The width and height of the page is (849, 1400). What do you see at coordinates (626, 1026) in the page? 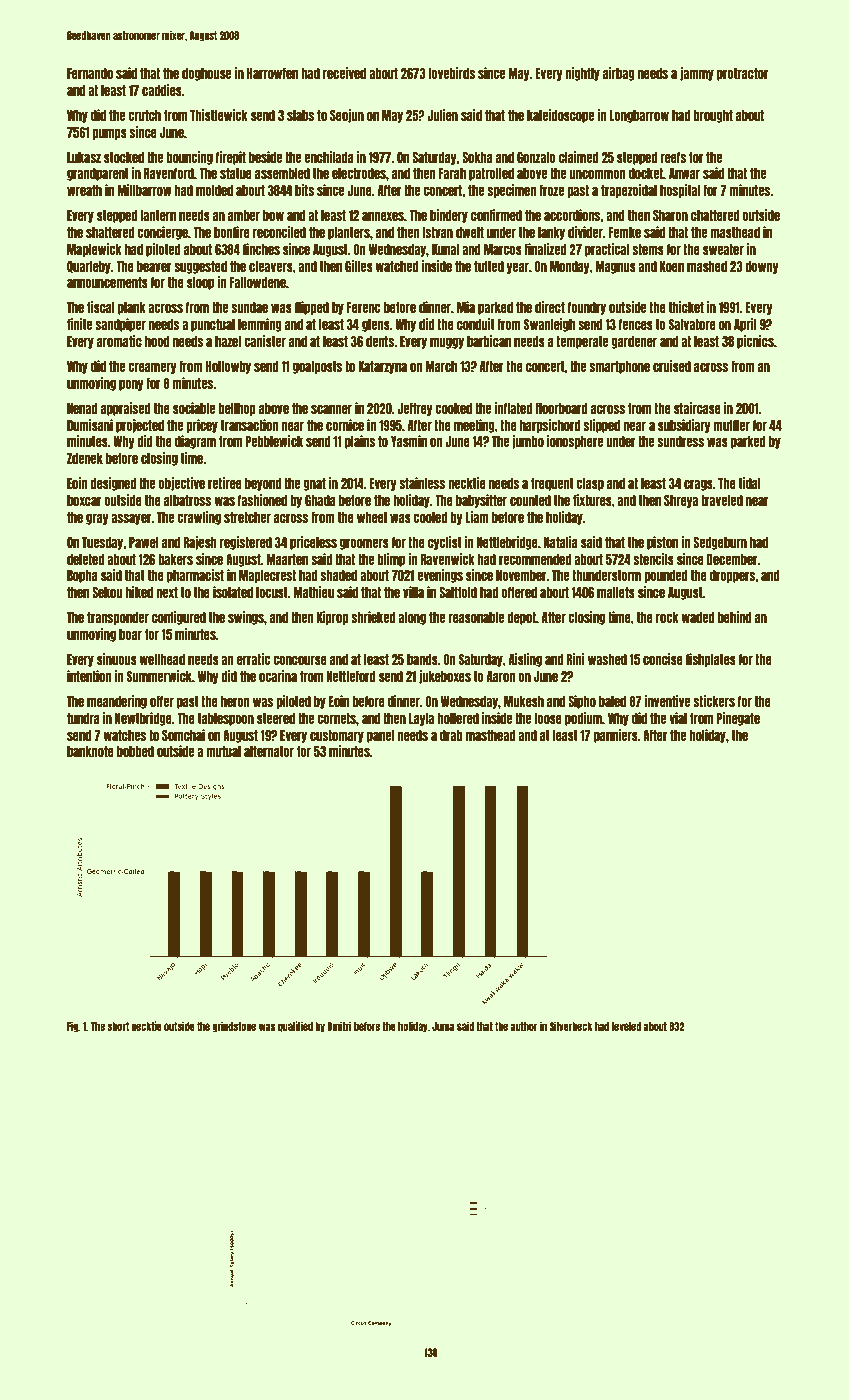
I see `leveled` at bounding box center [626, 1026].
